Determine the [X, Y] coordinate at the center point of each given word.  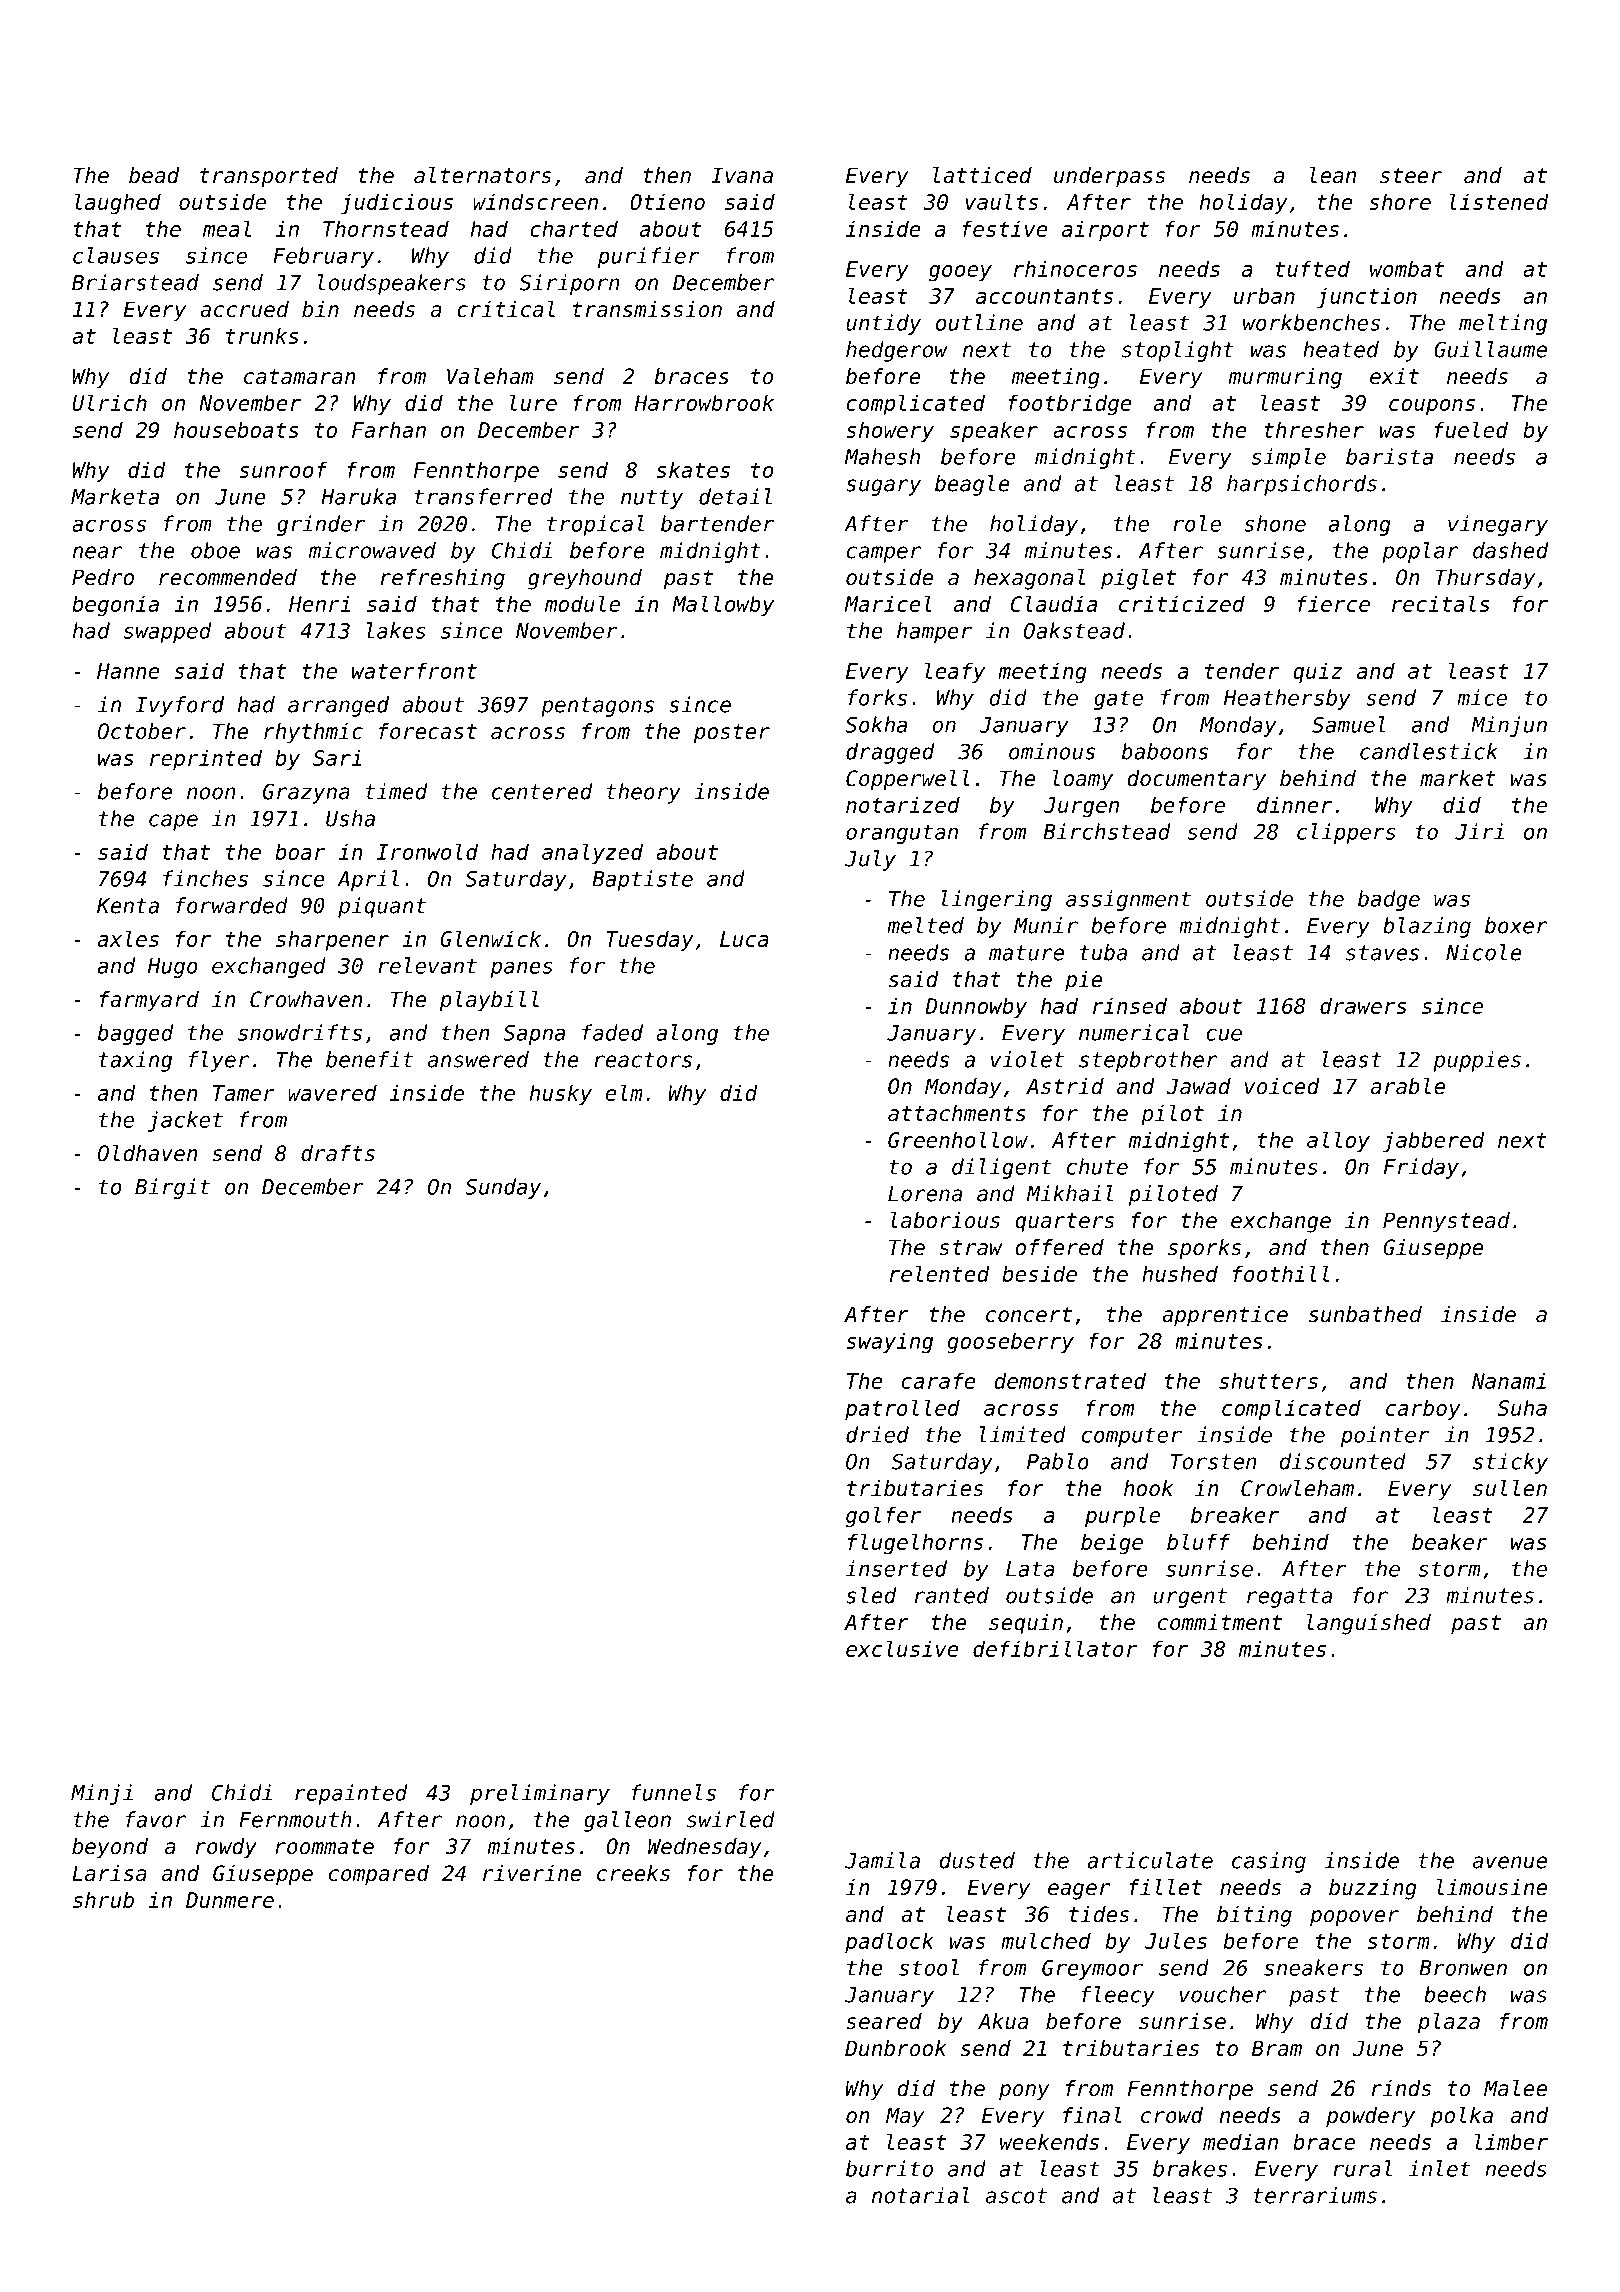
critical [506, 309]
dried [877, 1434]
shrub [103, 1899]
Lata [1030, 1569]
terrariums [1315, 2195]
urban [1264, 295]
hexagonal [1029, 579]
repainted [351, 1794]
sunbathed [1365, 1314]
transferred [483, 496]
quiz [1317, 672]
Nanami [1509, 1380]
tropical [595, 525]
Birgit [172, 1188]
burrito [889, 2168]
